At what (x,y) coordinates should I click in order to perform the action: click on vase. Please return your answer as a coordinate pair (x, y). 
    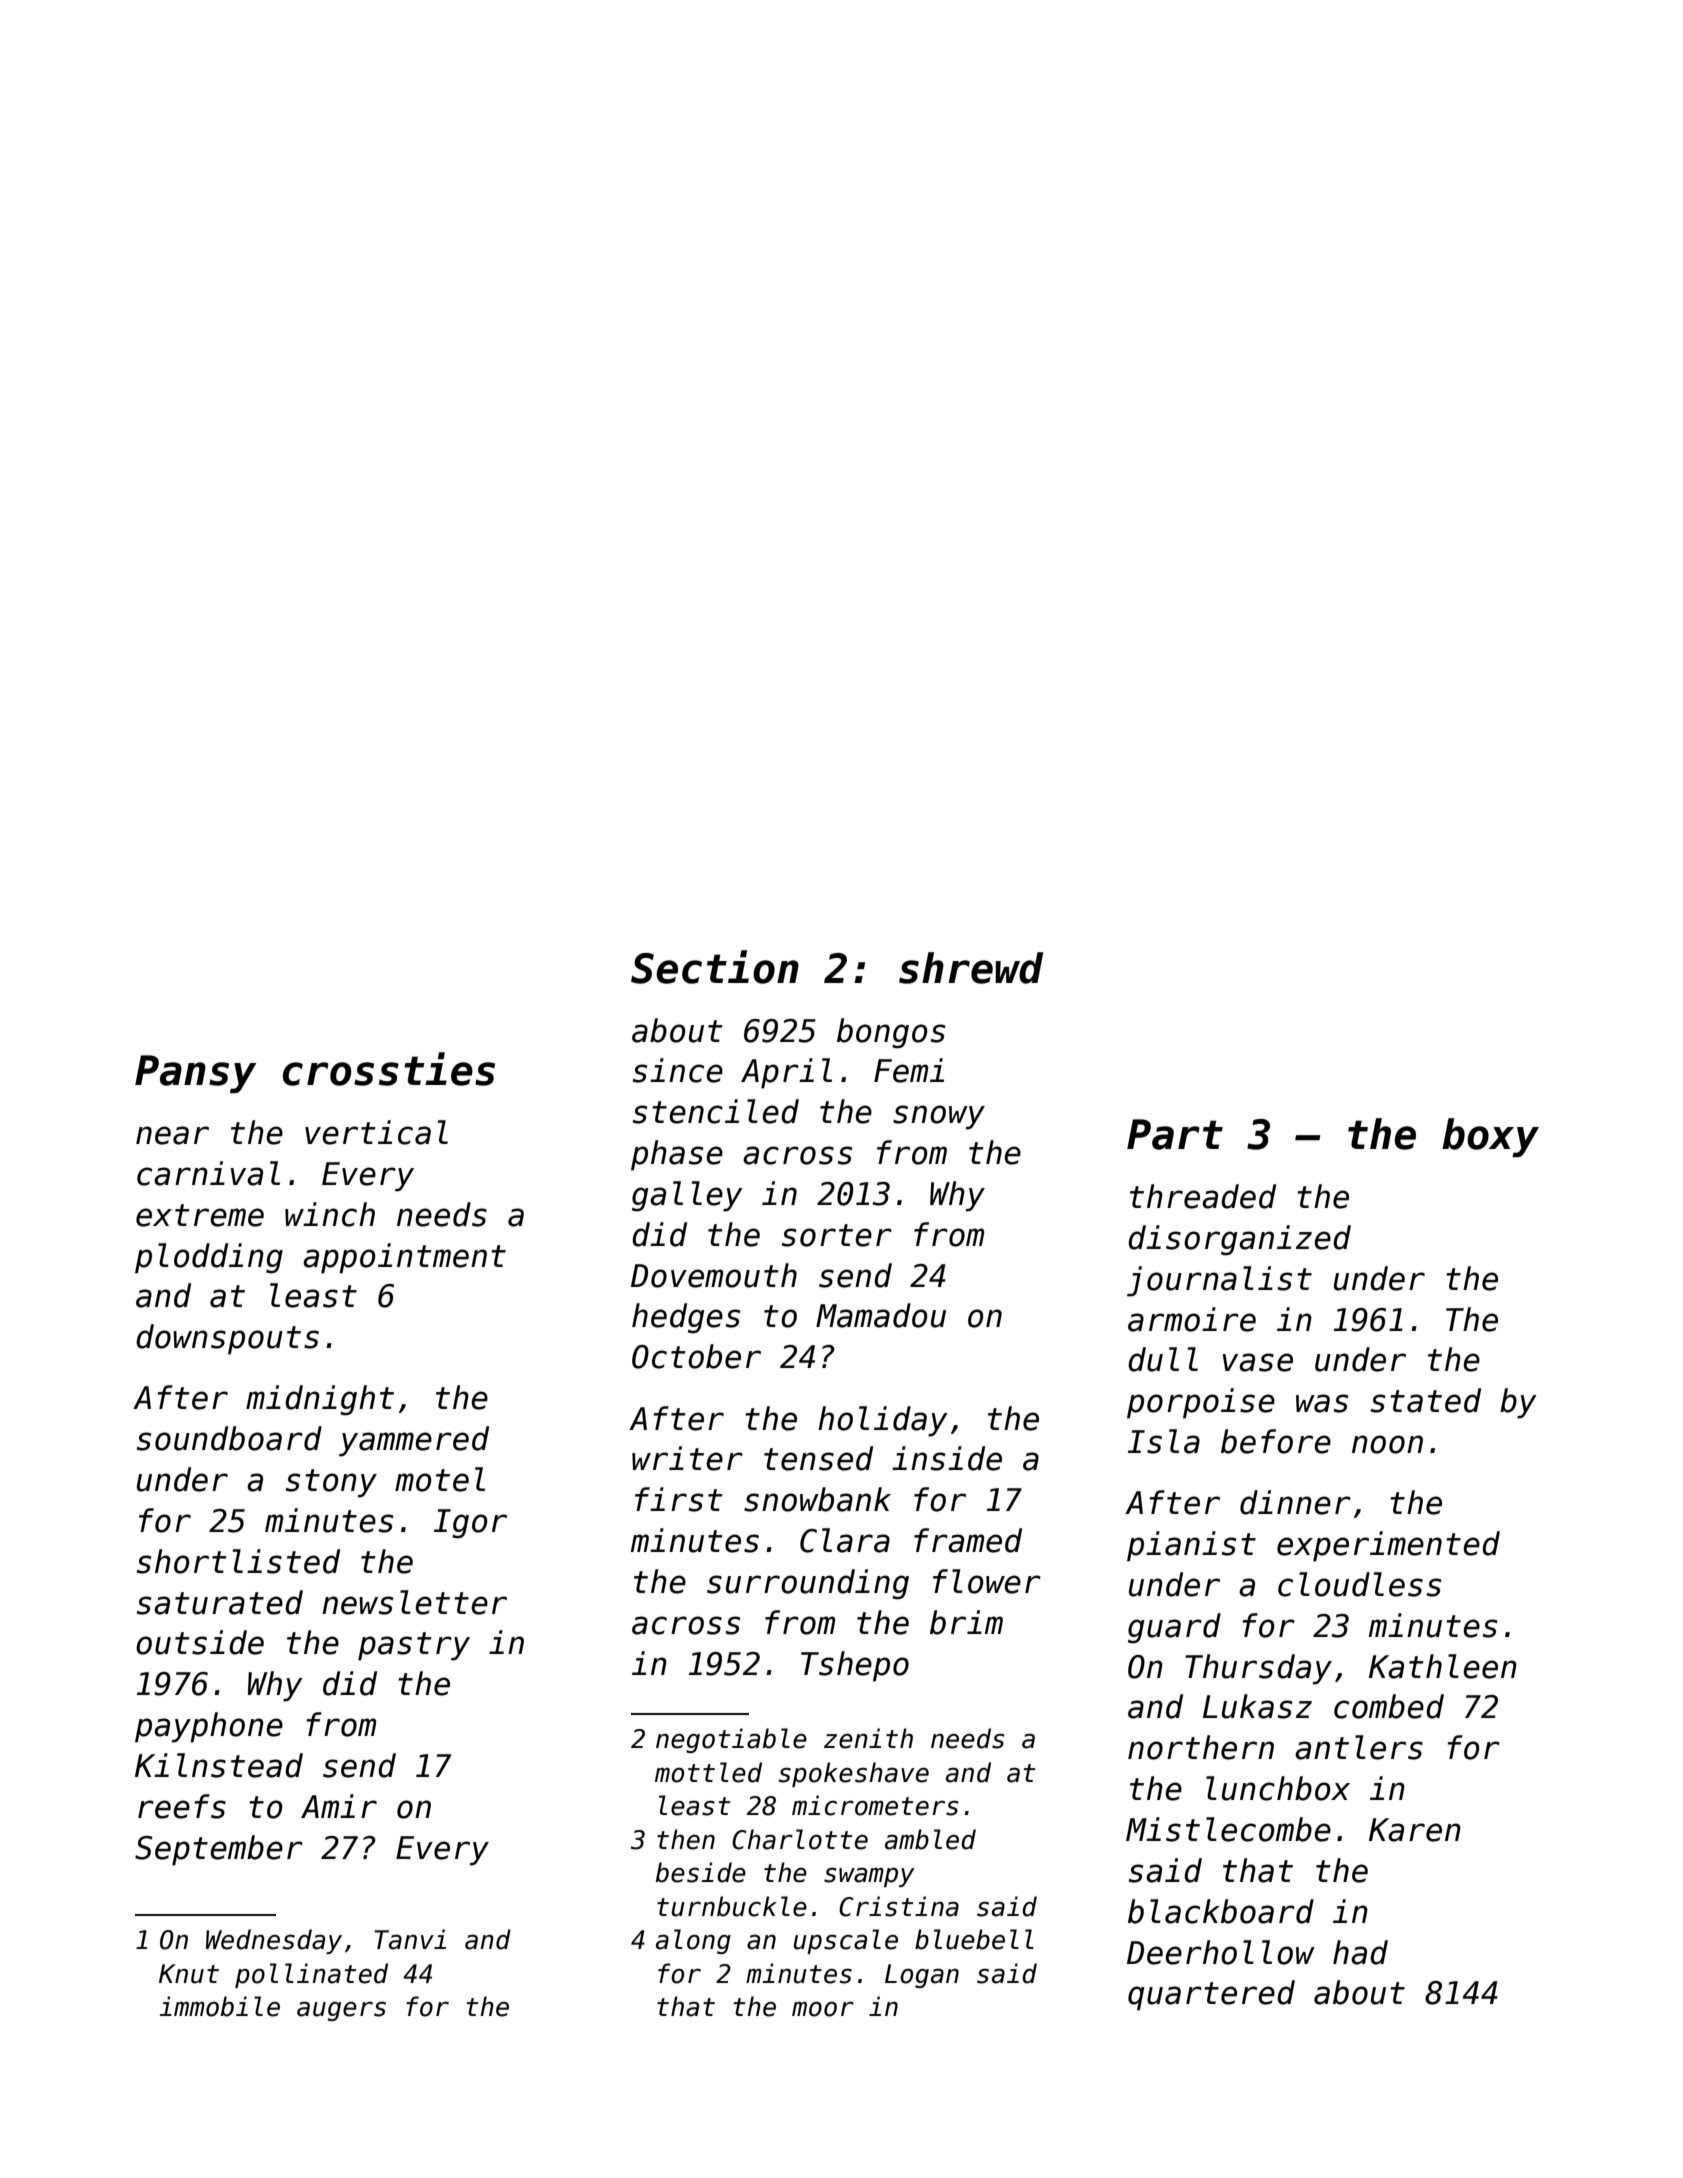
    Looking at the image, I should click on (1258, 1362).
